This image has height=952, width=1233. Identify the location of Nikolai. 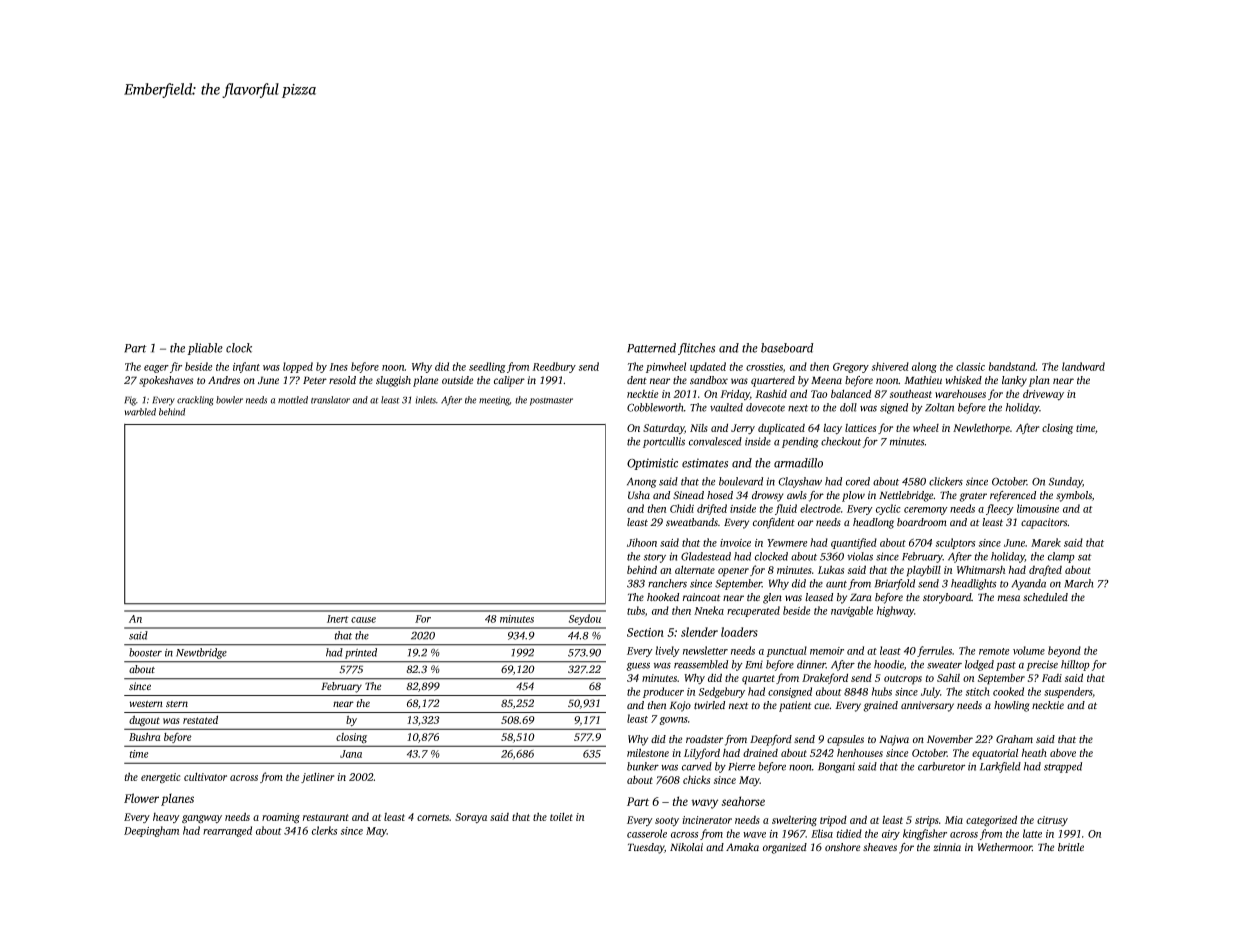
(686, 847).
